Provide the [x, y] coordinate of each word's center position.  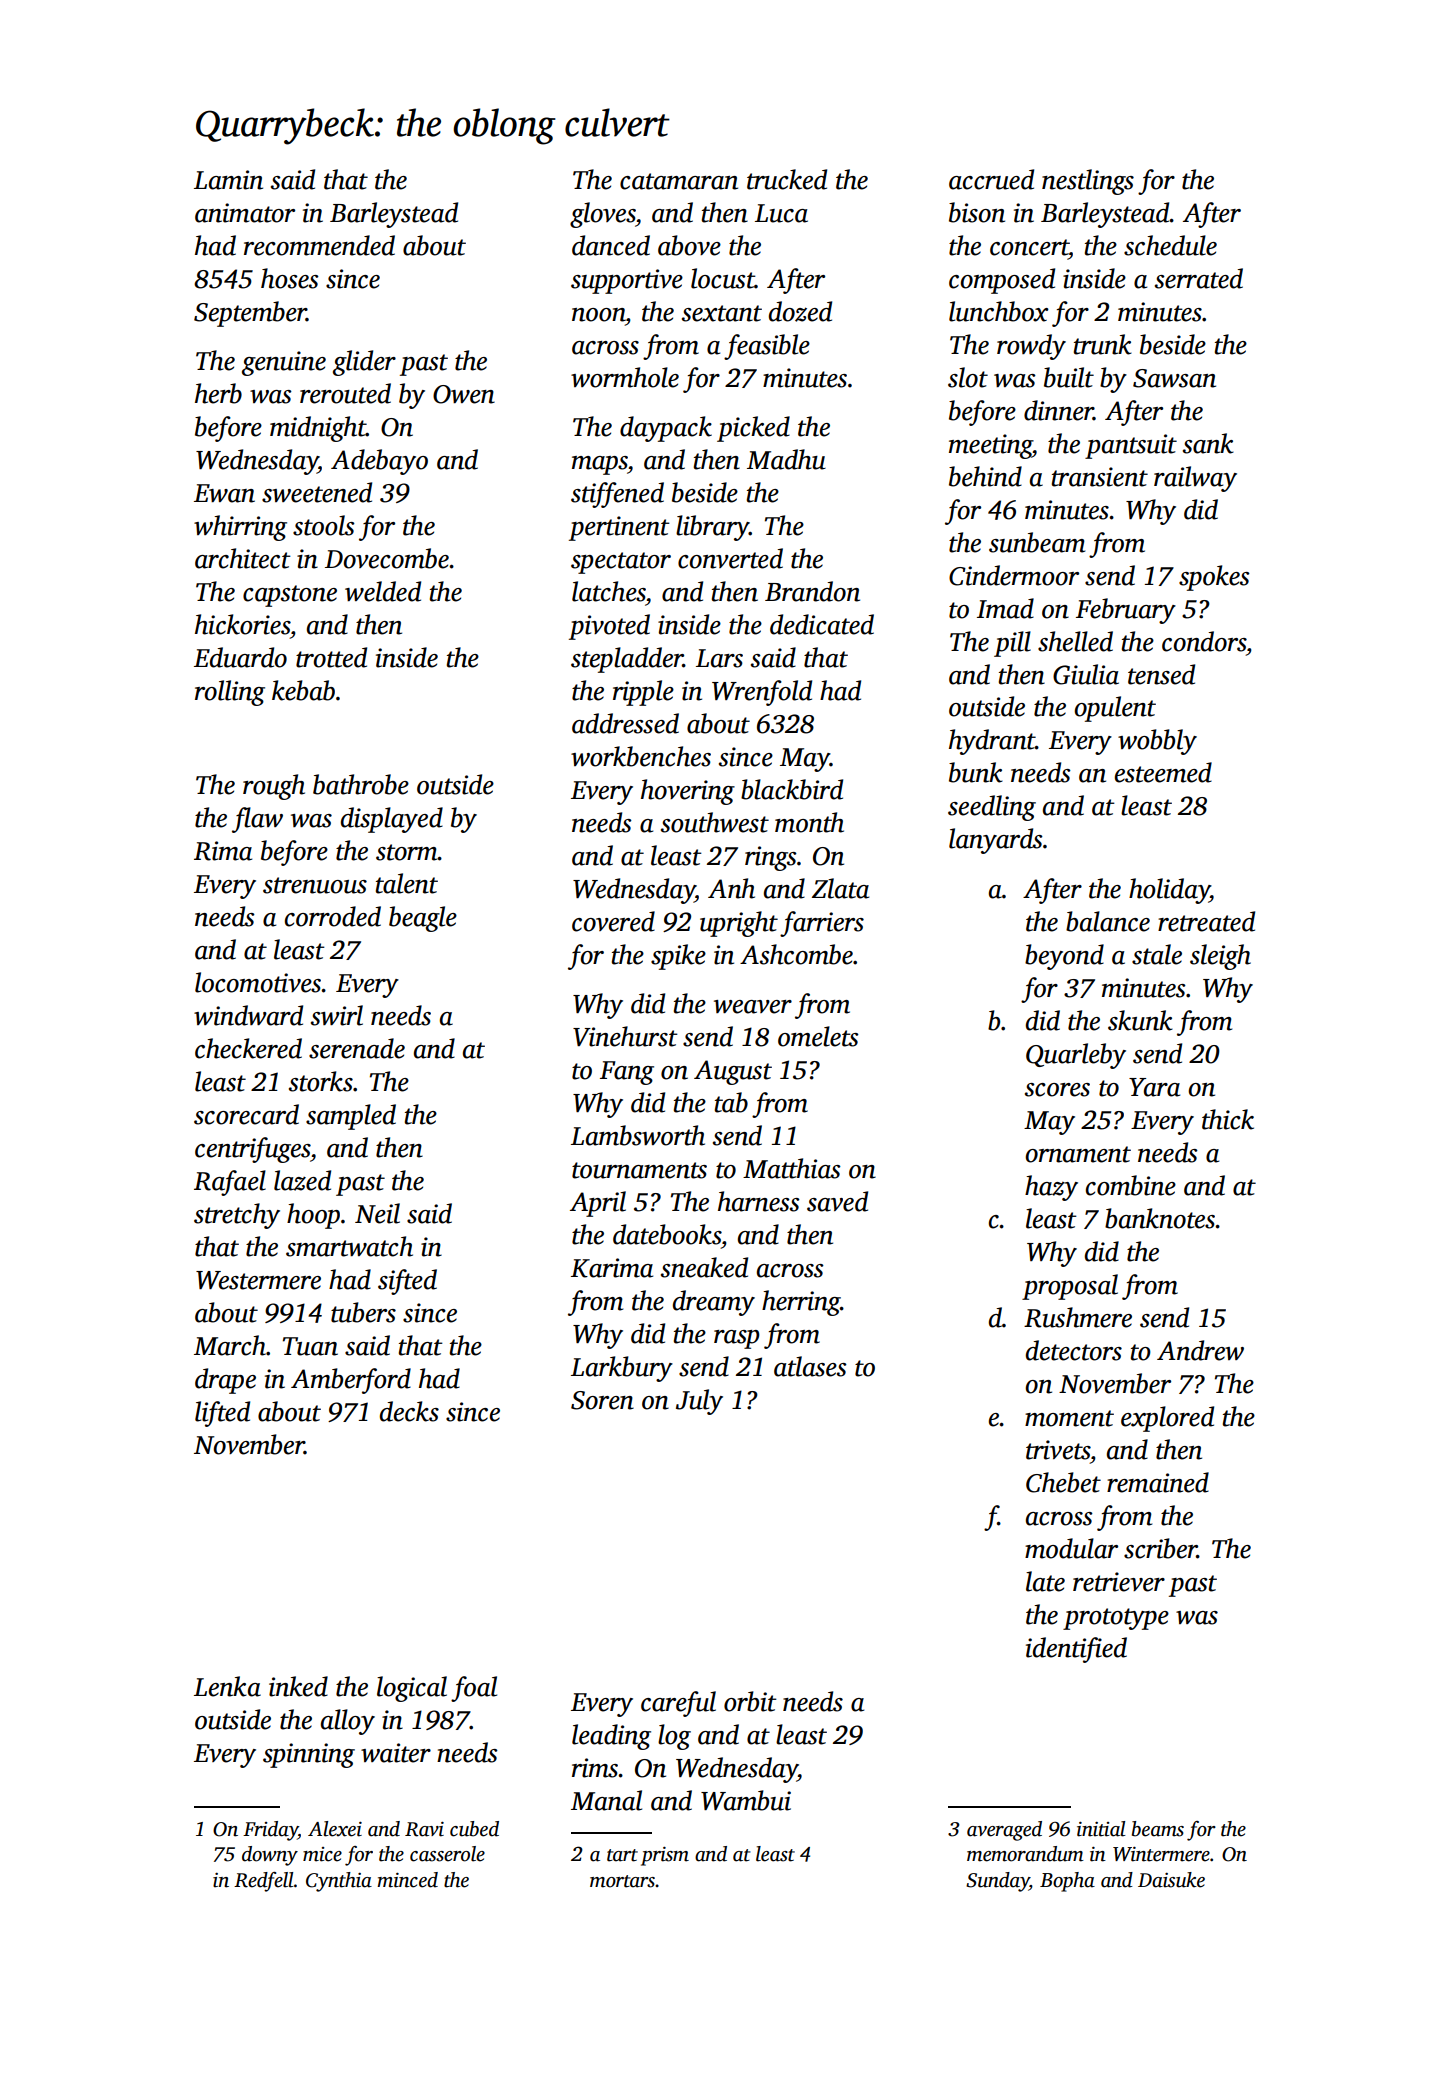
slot [968, 377]
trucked [787, 179]
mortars [622, 1881]
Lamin [228, 180]
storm [407, 852]
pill [1012, 644]
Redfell [264, 1882]
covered [613, 921]
